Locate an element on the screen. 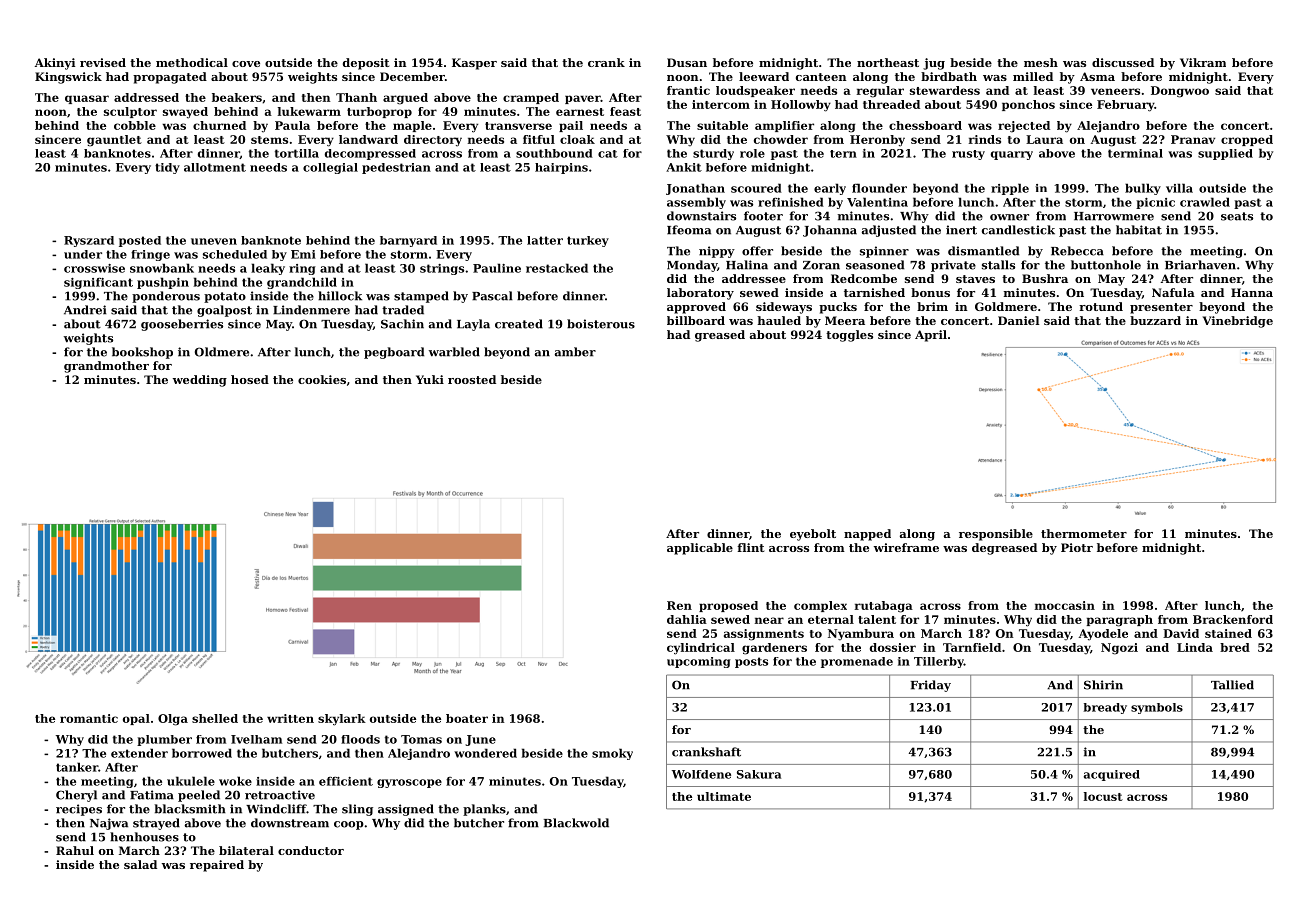 This screenshot has width=1308, height=924. terminal is located at coordinates (1135, 153).
